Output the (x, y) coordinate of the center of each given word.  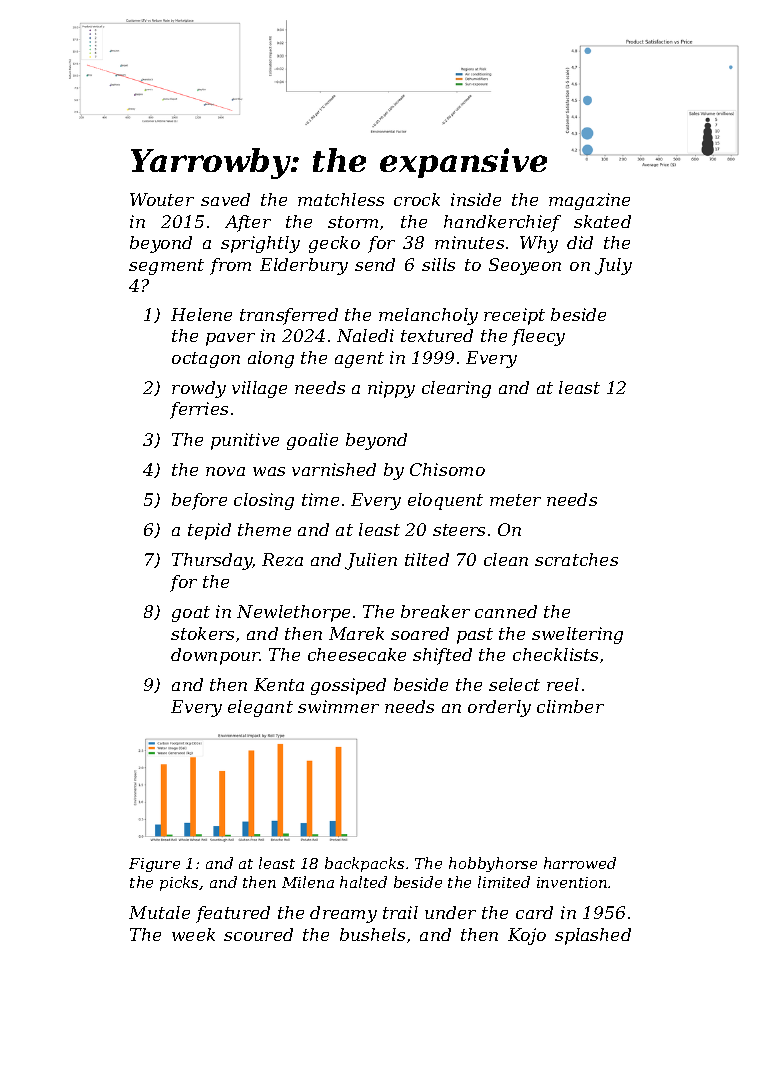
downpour (215, 656)
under (450, 912)
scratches (576, 559)
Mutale (159, 912)
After (248, 223)
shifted (442, 656)
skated (602, 221)
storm (353, 222)
